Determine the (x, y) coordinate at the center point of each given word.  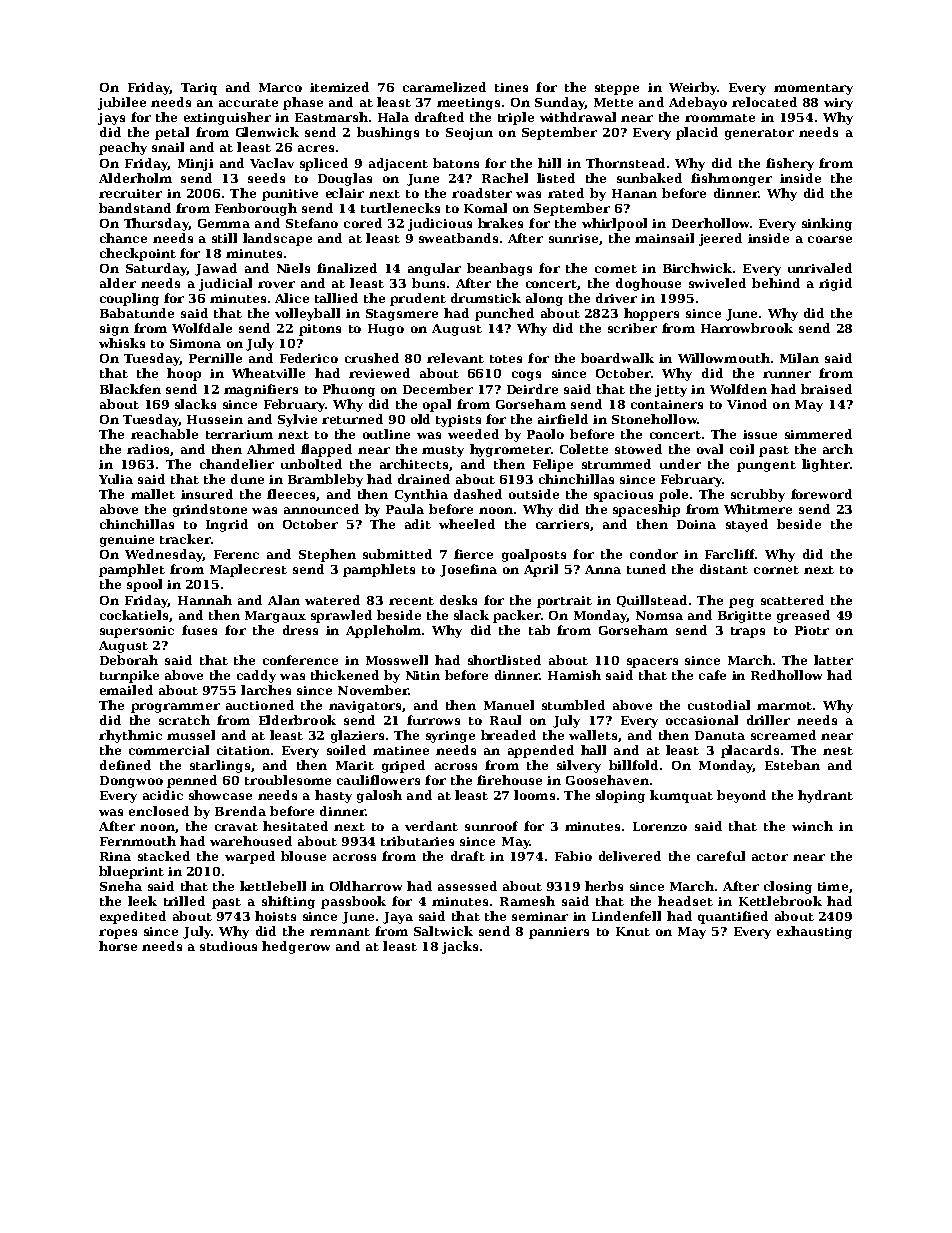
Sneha (121, 886)
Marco (280, 87)
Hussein (215, 419)
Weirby (693, 88)
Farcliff (730, 554)
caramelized (444, 87)
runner (787, 374)
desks (458, 600)
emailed (126, 690)
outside (534, 494)
